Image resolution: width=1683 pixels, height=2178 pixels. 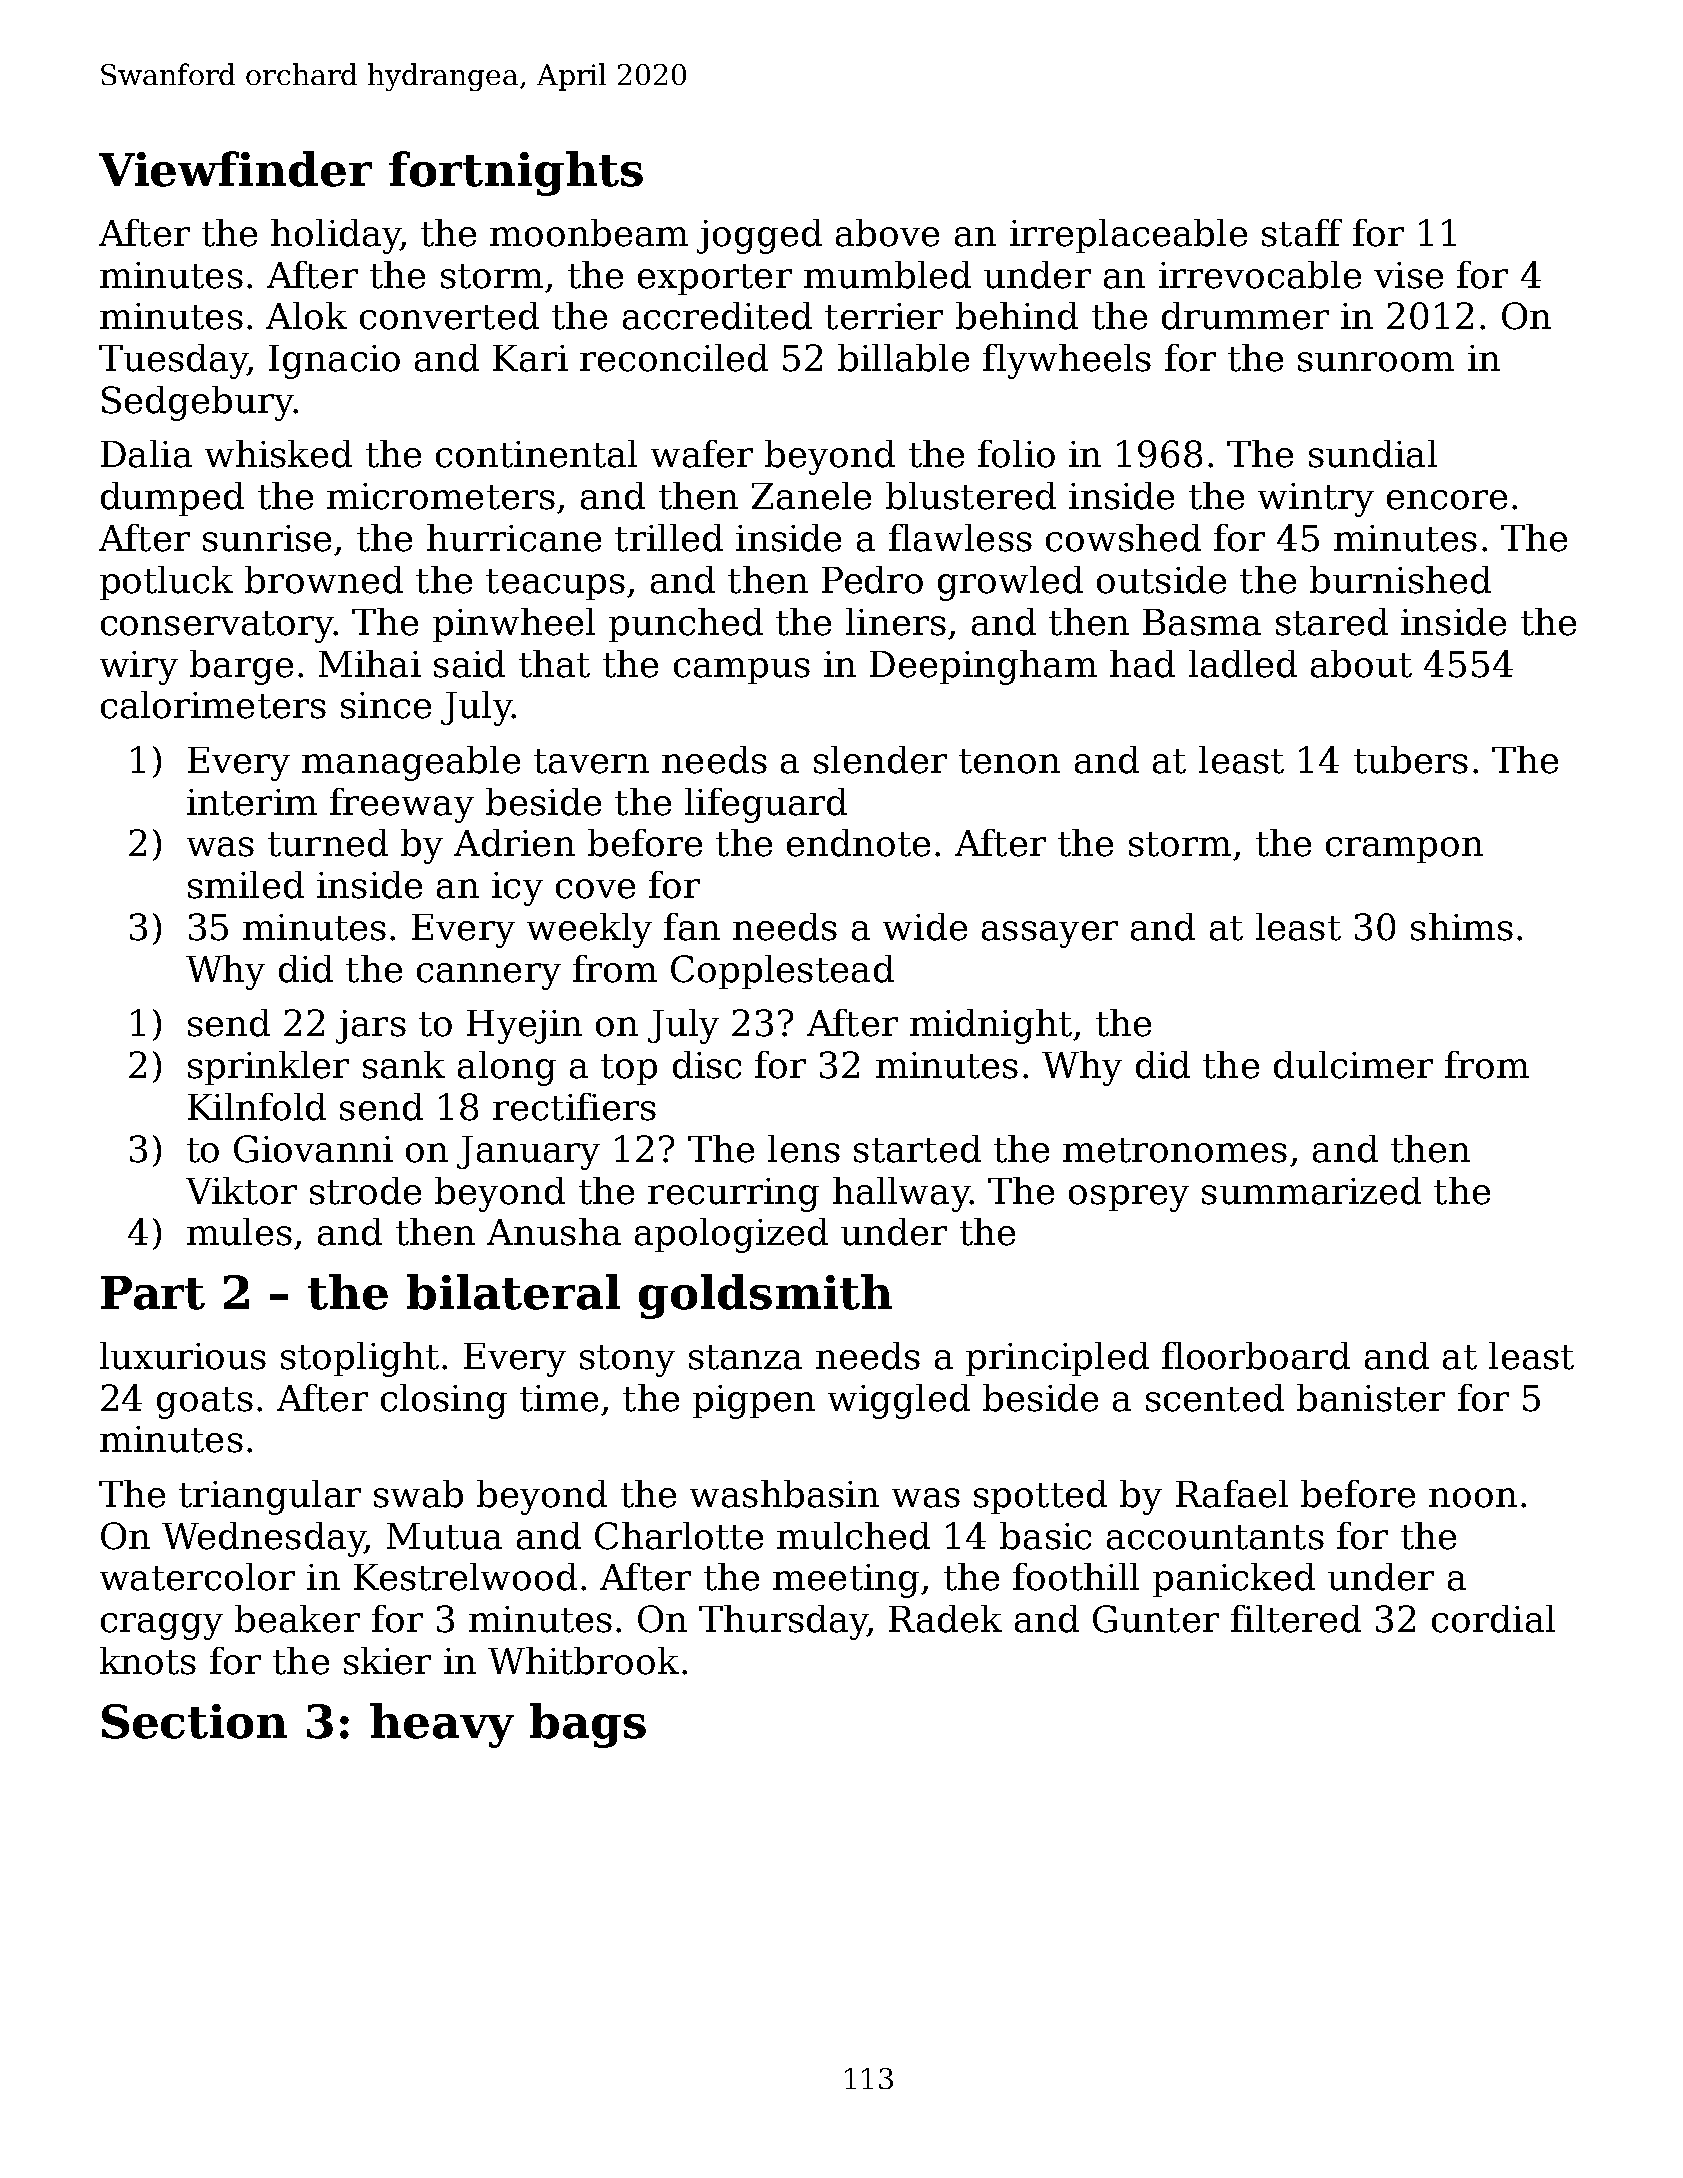 I want to click on tavern, so click(x=591, y=761).
